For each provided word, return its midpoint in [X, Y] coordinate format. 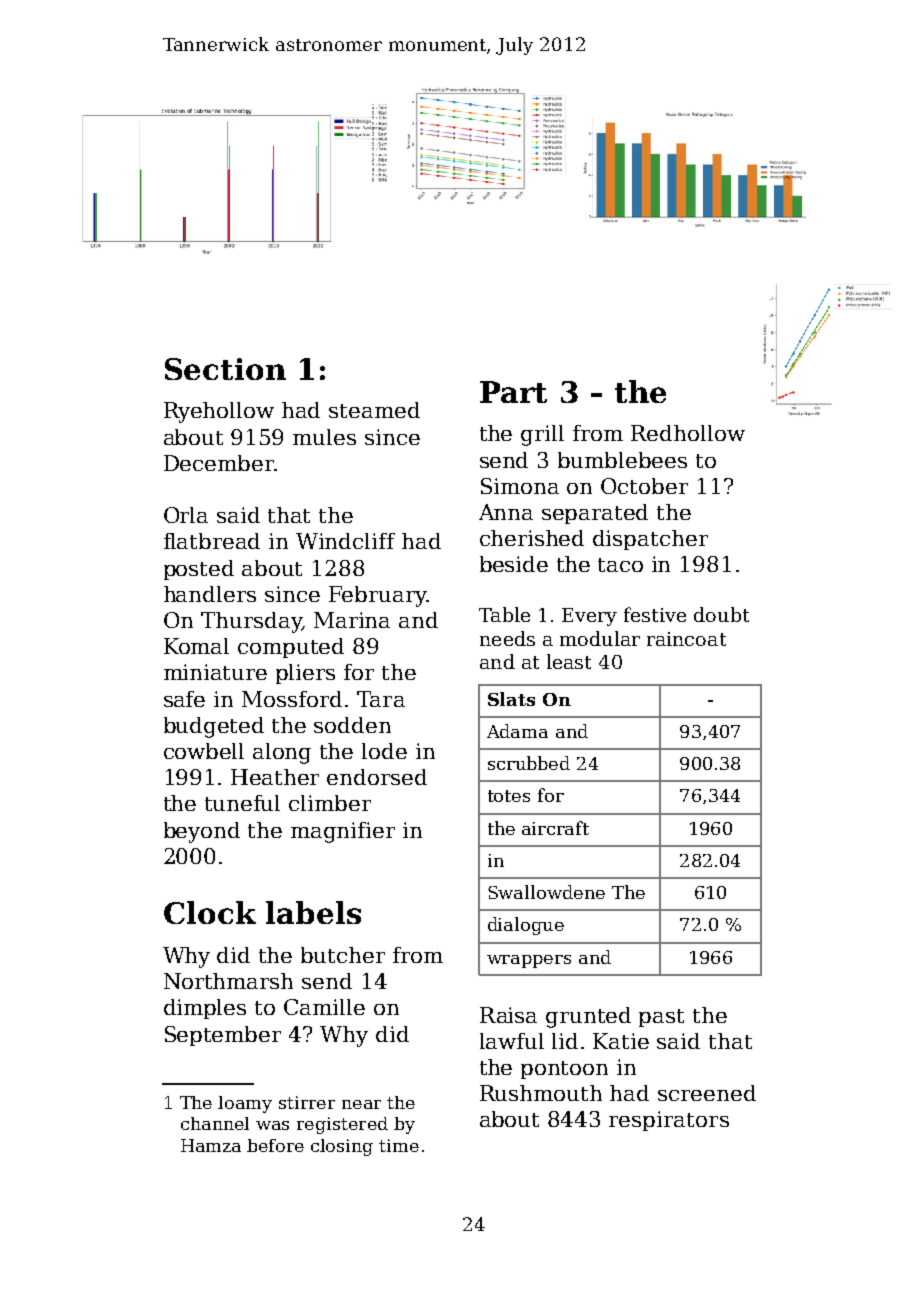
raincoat [686, 639]
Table [504, 614]
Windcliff [345, 541]
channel [215, 1123]
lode [384, 751]
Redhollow [688, 433]
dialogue [526, 926]
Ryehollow [219, 412]
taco [620, 565]
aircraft [555, 828]
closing [342, 1147]
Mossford [292, 699]
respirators [669, 1121]
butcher [343, 955]
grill [542, 435]
